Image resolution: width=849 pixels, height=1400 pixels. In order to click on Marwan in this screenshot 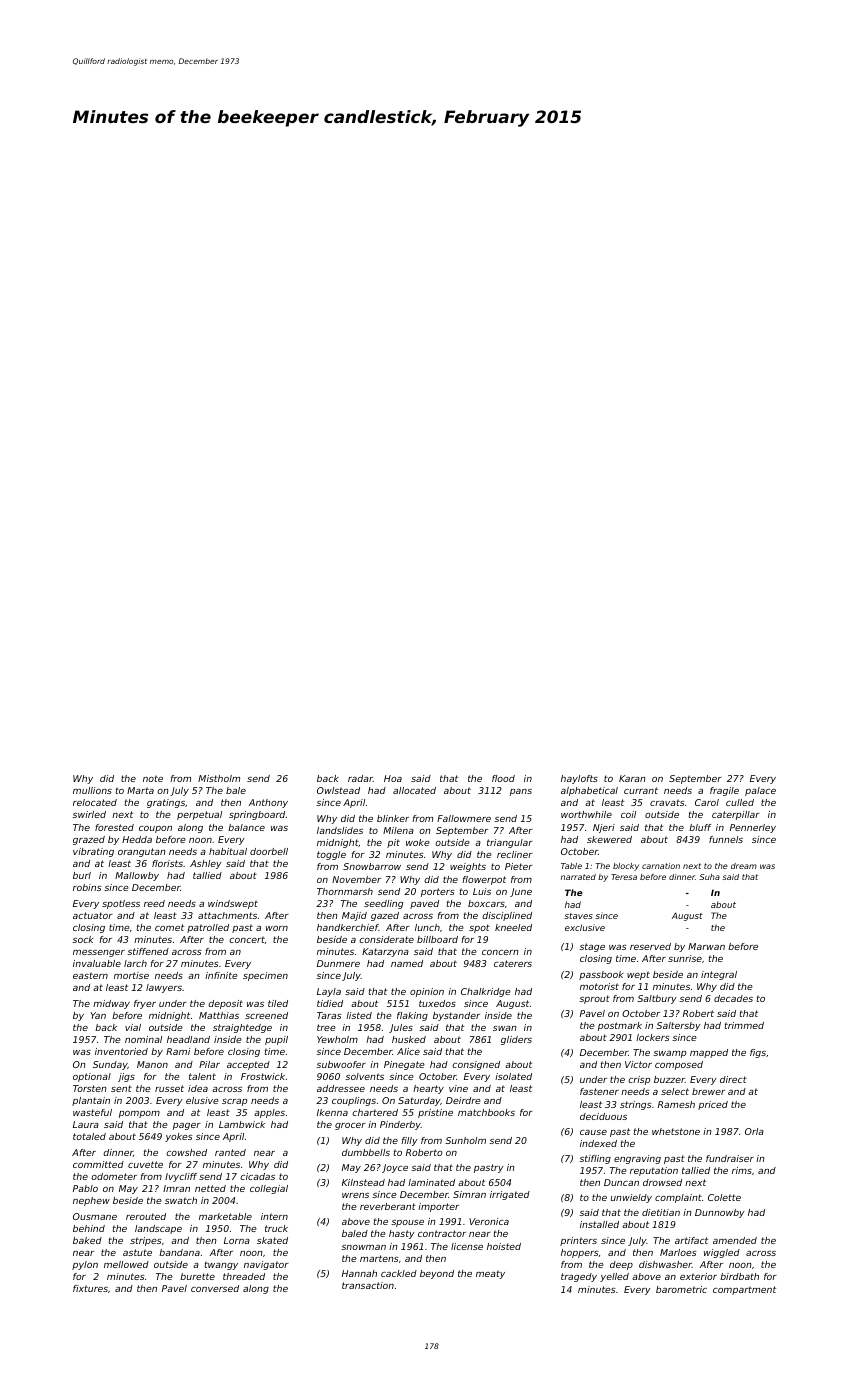, I will do `click(706, 946)`.
